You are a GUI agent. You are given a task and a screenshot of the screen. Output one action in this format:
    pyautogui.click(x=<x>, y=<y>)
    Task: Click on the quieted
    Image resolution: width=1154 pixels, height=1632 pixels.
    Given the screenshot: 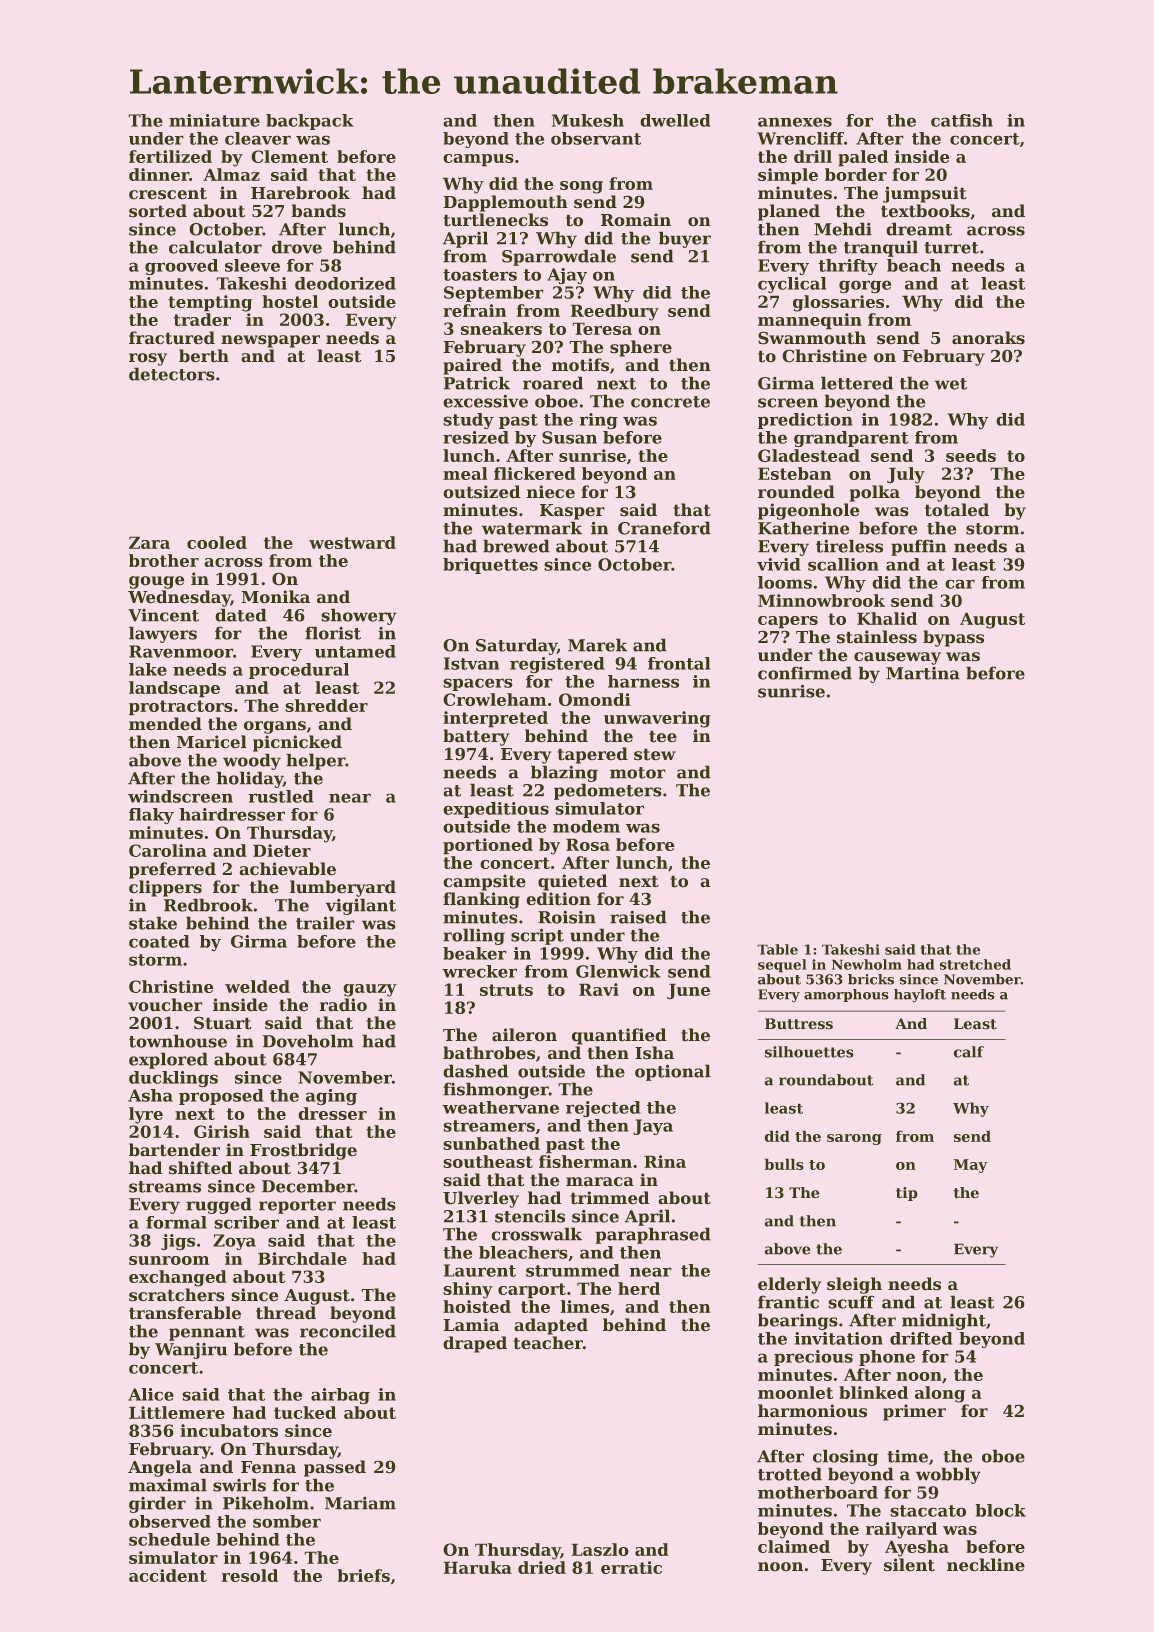 What is the action you would take?
    pyautogui.click(x=573, y=882)
